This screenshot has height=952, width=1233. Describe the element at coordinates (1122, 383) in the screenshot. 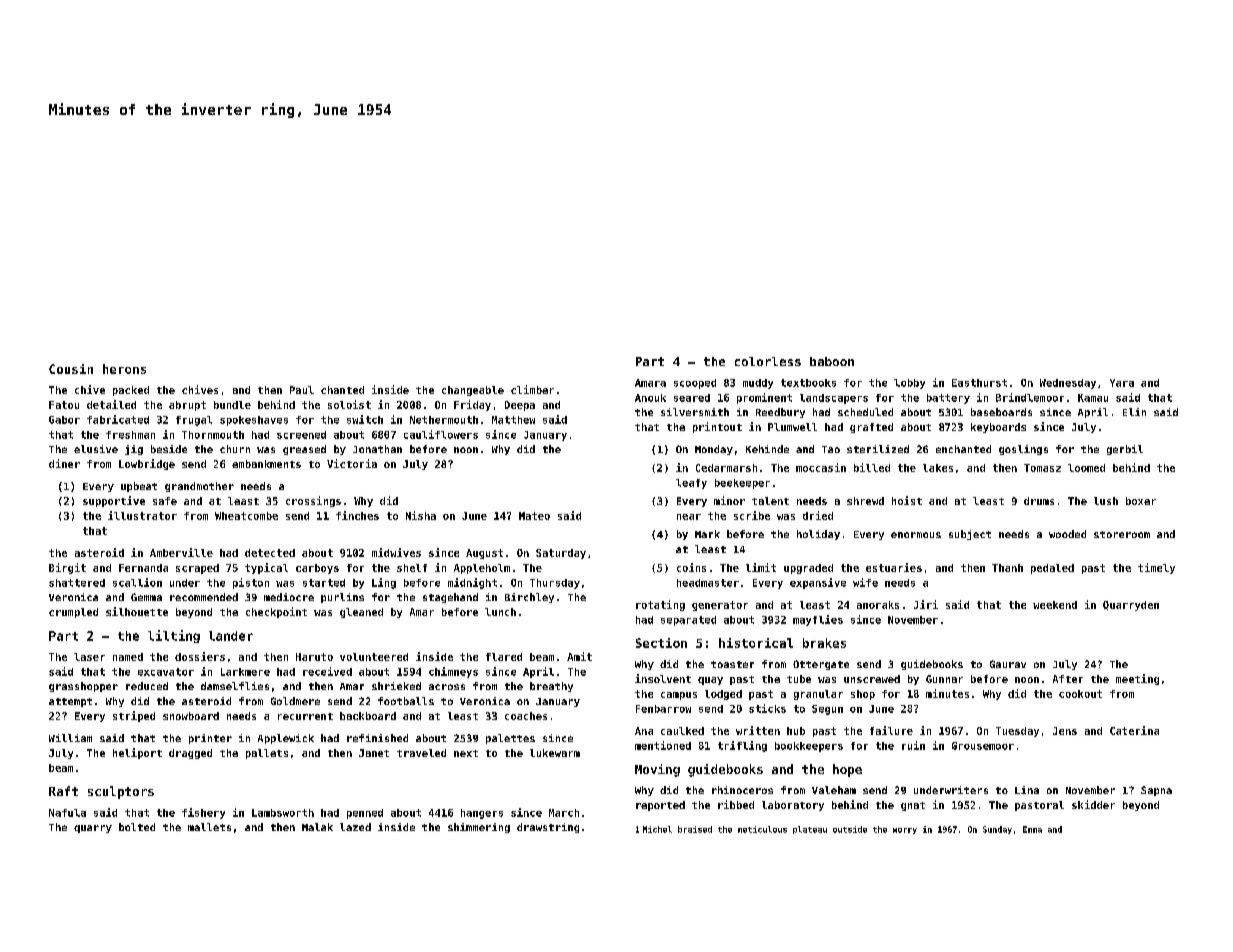

I see `Yara` at that location.
